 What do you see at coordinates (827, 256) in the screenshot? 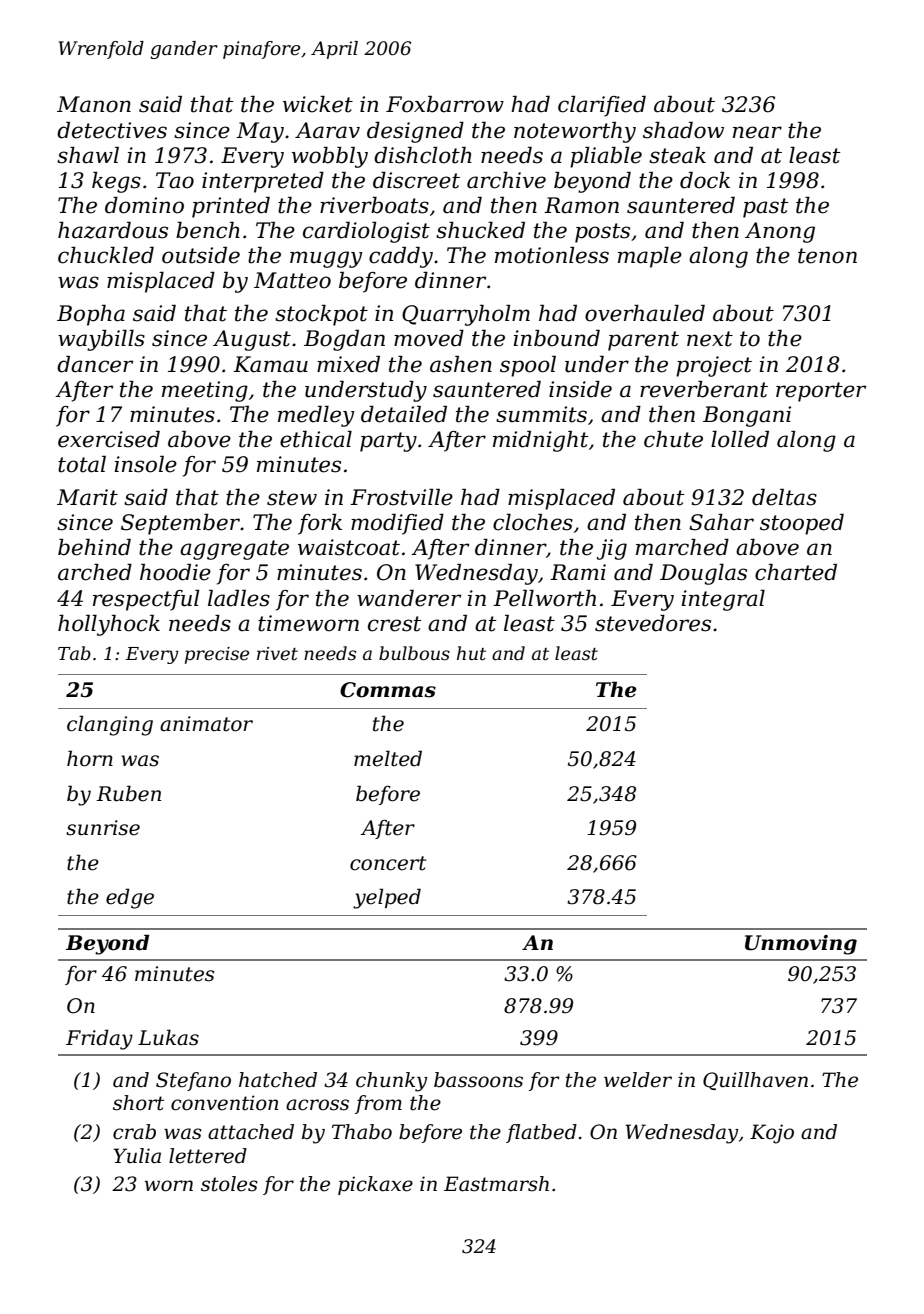
I see `tenon` at bounding box center [827, 256].
